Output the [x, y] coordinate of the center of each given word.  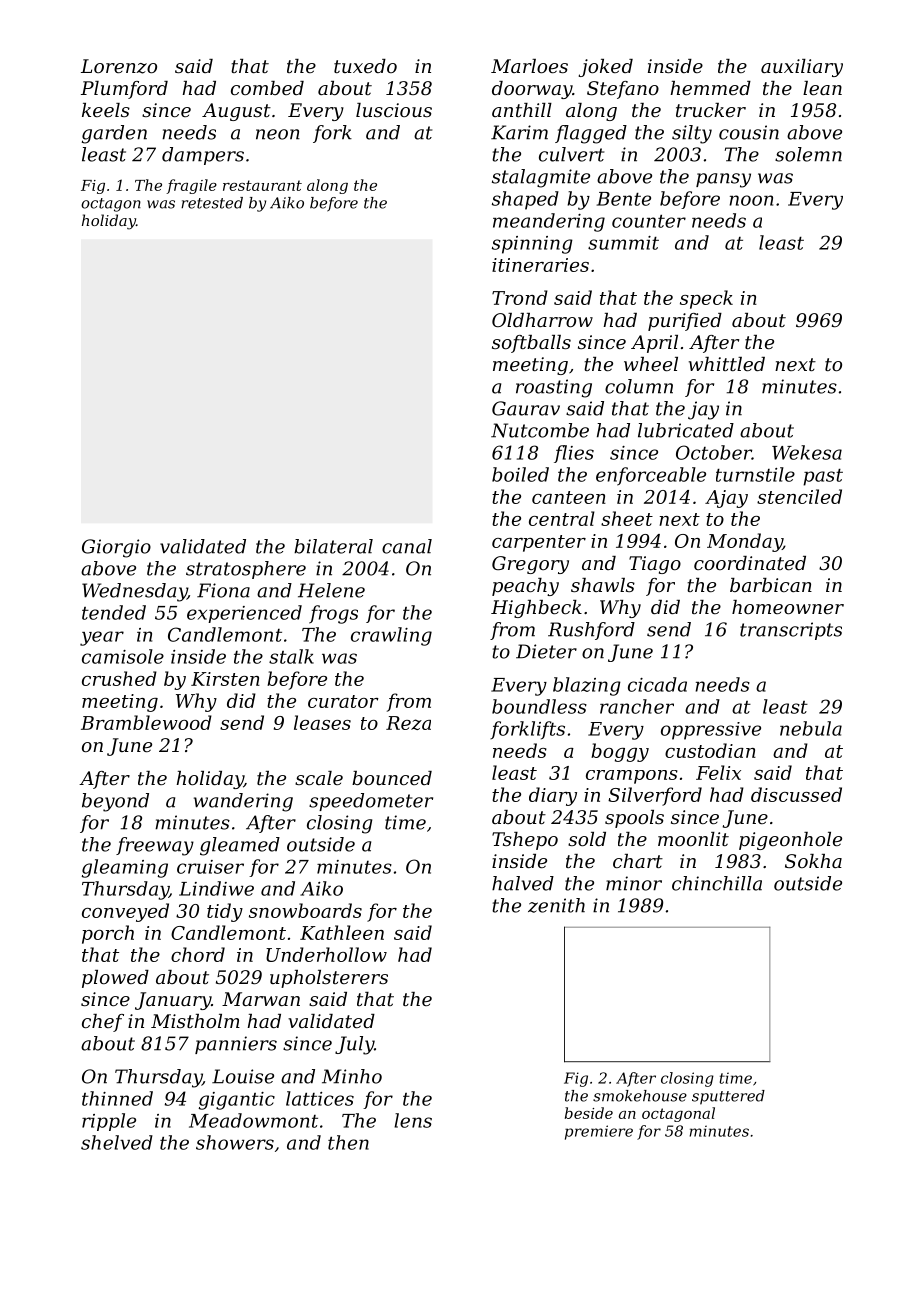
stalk [291, 656]
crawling [391, 636]
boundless [539, 706]
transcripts [791, 631]
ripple [109, 1122]
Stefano [623, 90]
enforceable [651, 476]
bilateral [333, 546]
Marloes [529, 66]
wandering [243, 802]
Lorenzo [119, 66]
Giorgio [116, 548]
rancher [637, 706]
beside [589, 1113]
